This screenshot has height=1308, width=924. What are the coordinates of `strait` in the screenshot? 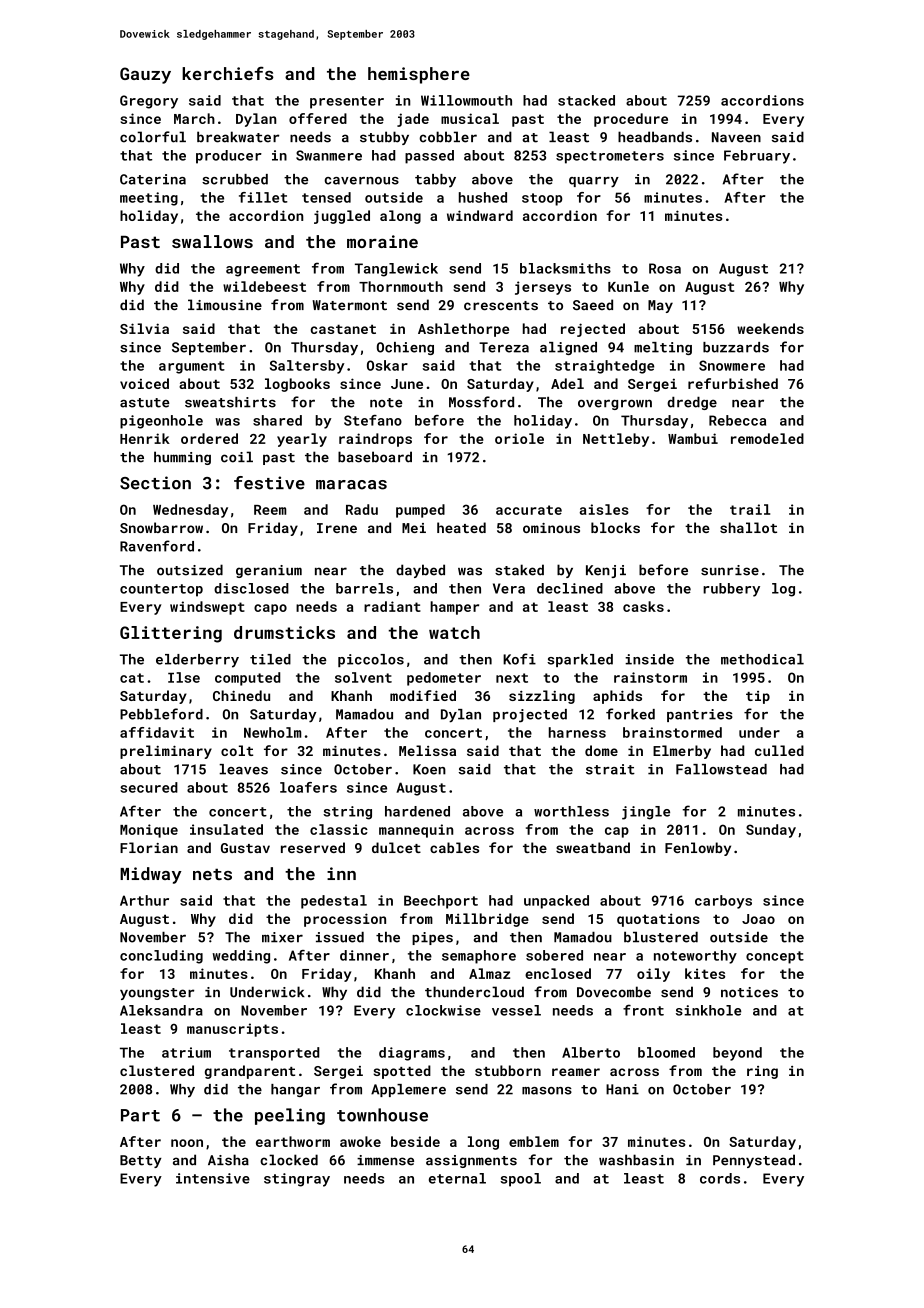 It's located at (610, 769).
